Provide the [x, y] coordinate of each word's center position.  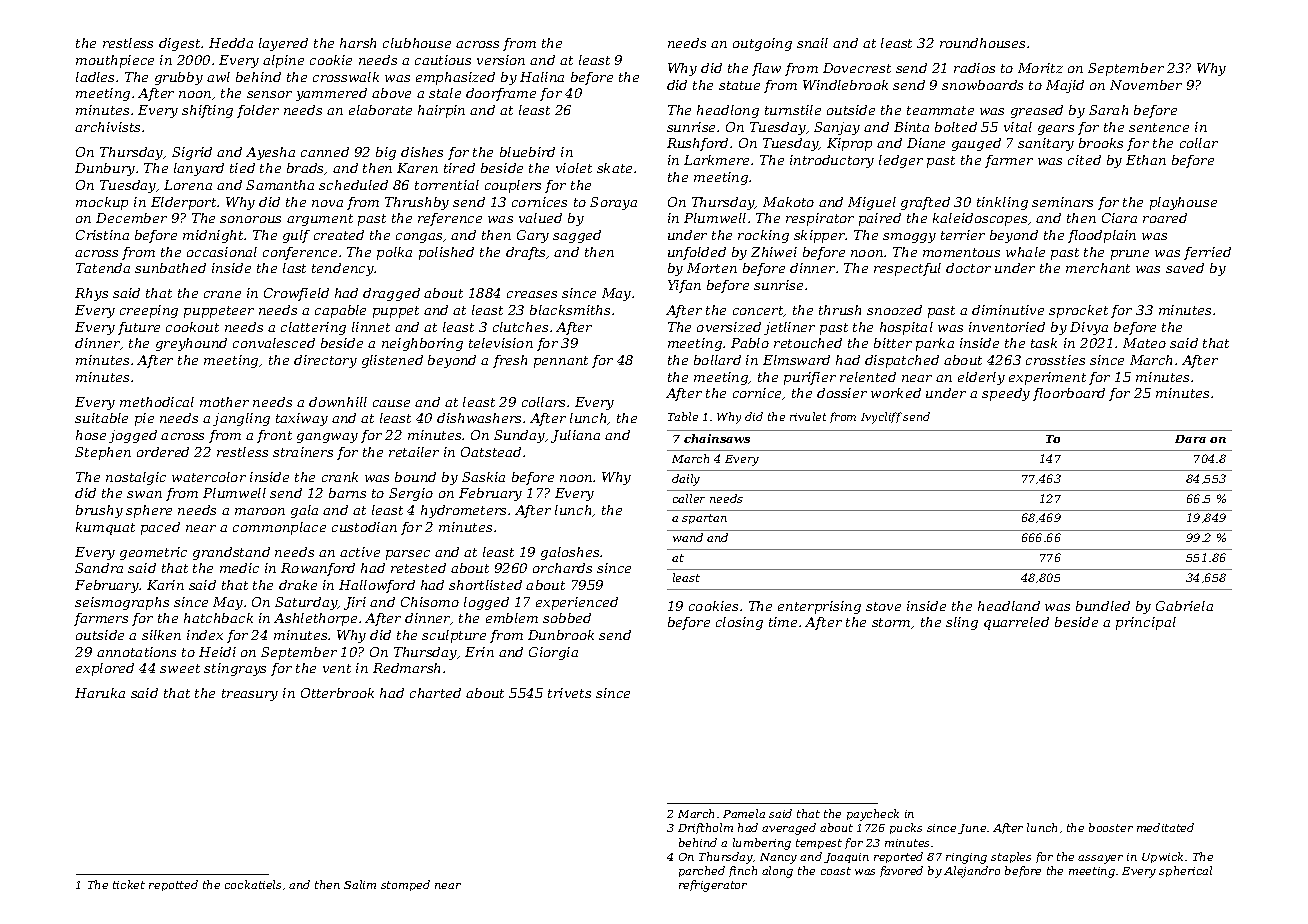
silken [161, 635]
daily [686, 480]
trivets [569, 693]
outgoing [762, 44]
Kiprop [849, 144]
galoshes [570, 553]
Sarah [1108, 110]
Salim [360, 884]
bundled [1103, 606]
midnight [214, 236]
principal [1146, 623]
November [1146, 85]
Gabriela [1184, 606]
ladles [95, 77]
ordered [163, 452]
